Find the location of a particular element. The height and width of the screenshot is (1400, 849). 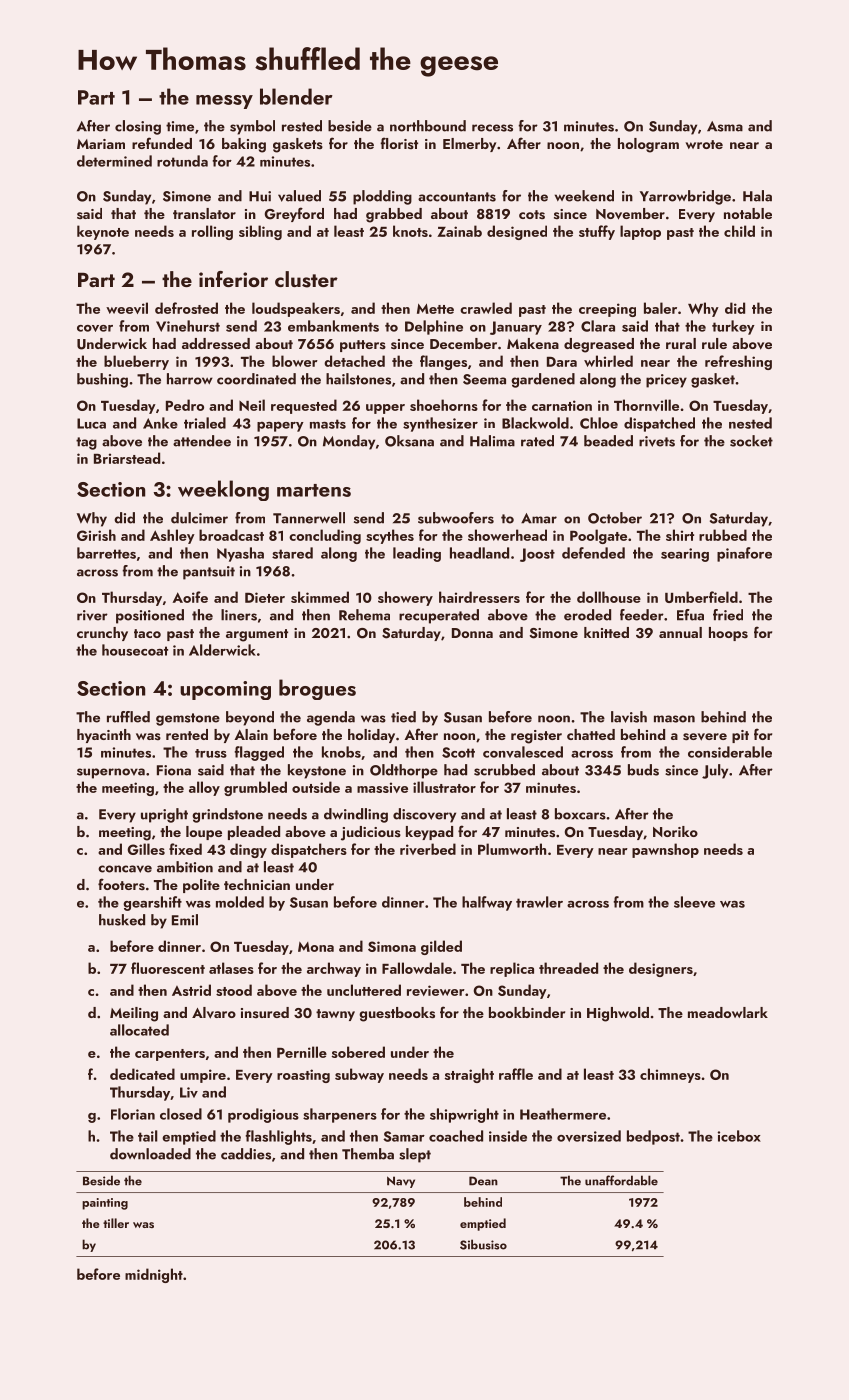

meadowlark is located at coordinates (728, 1012).
